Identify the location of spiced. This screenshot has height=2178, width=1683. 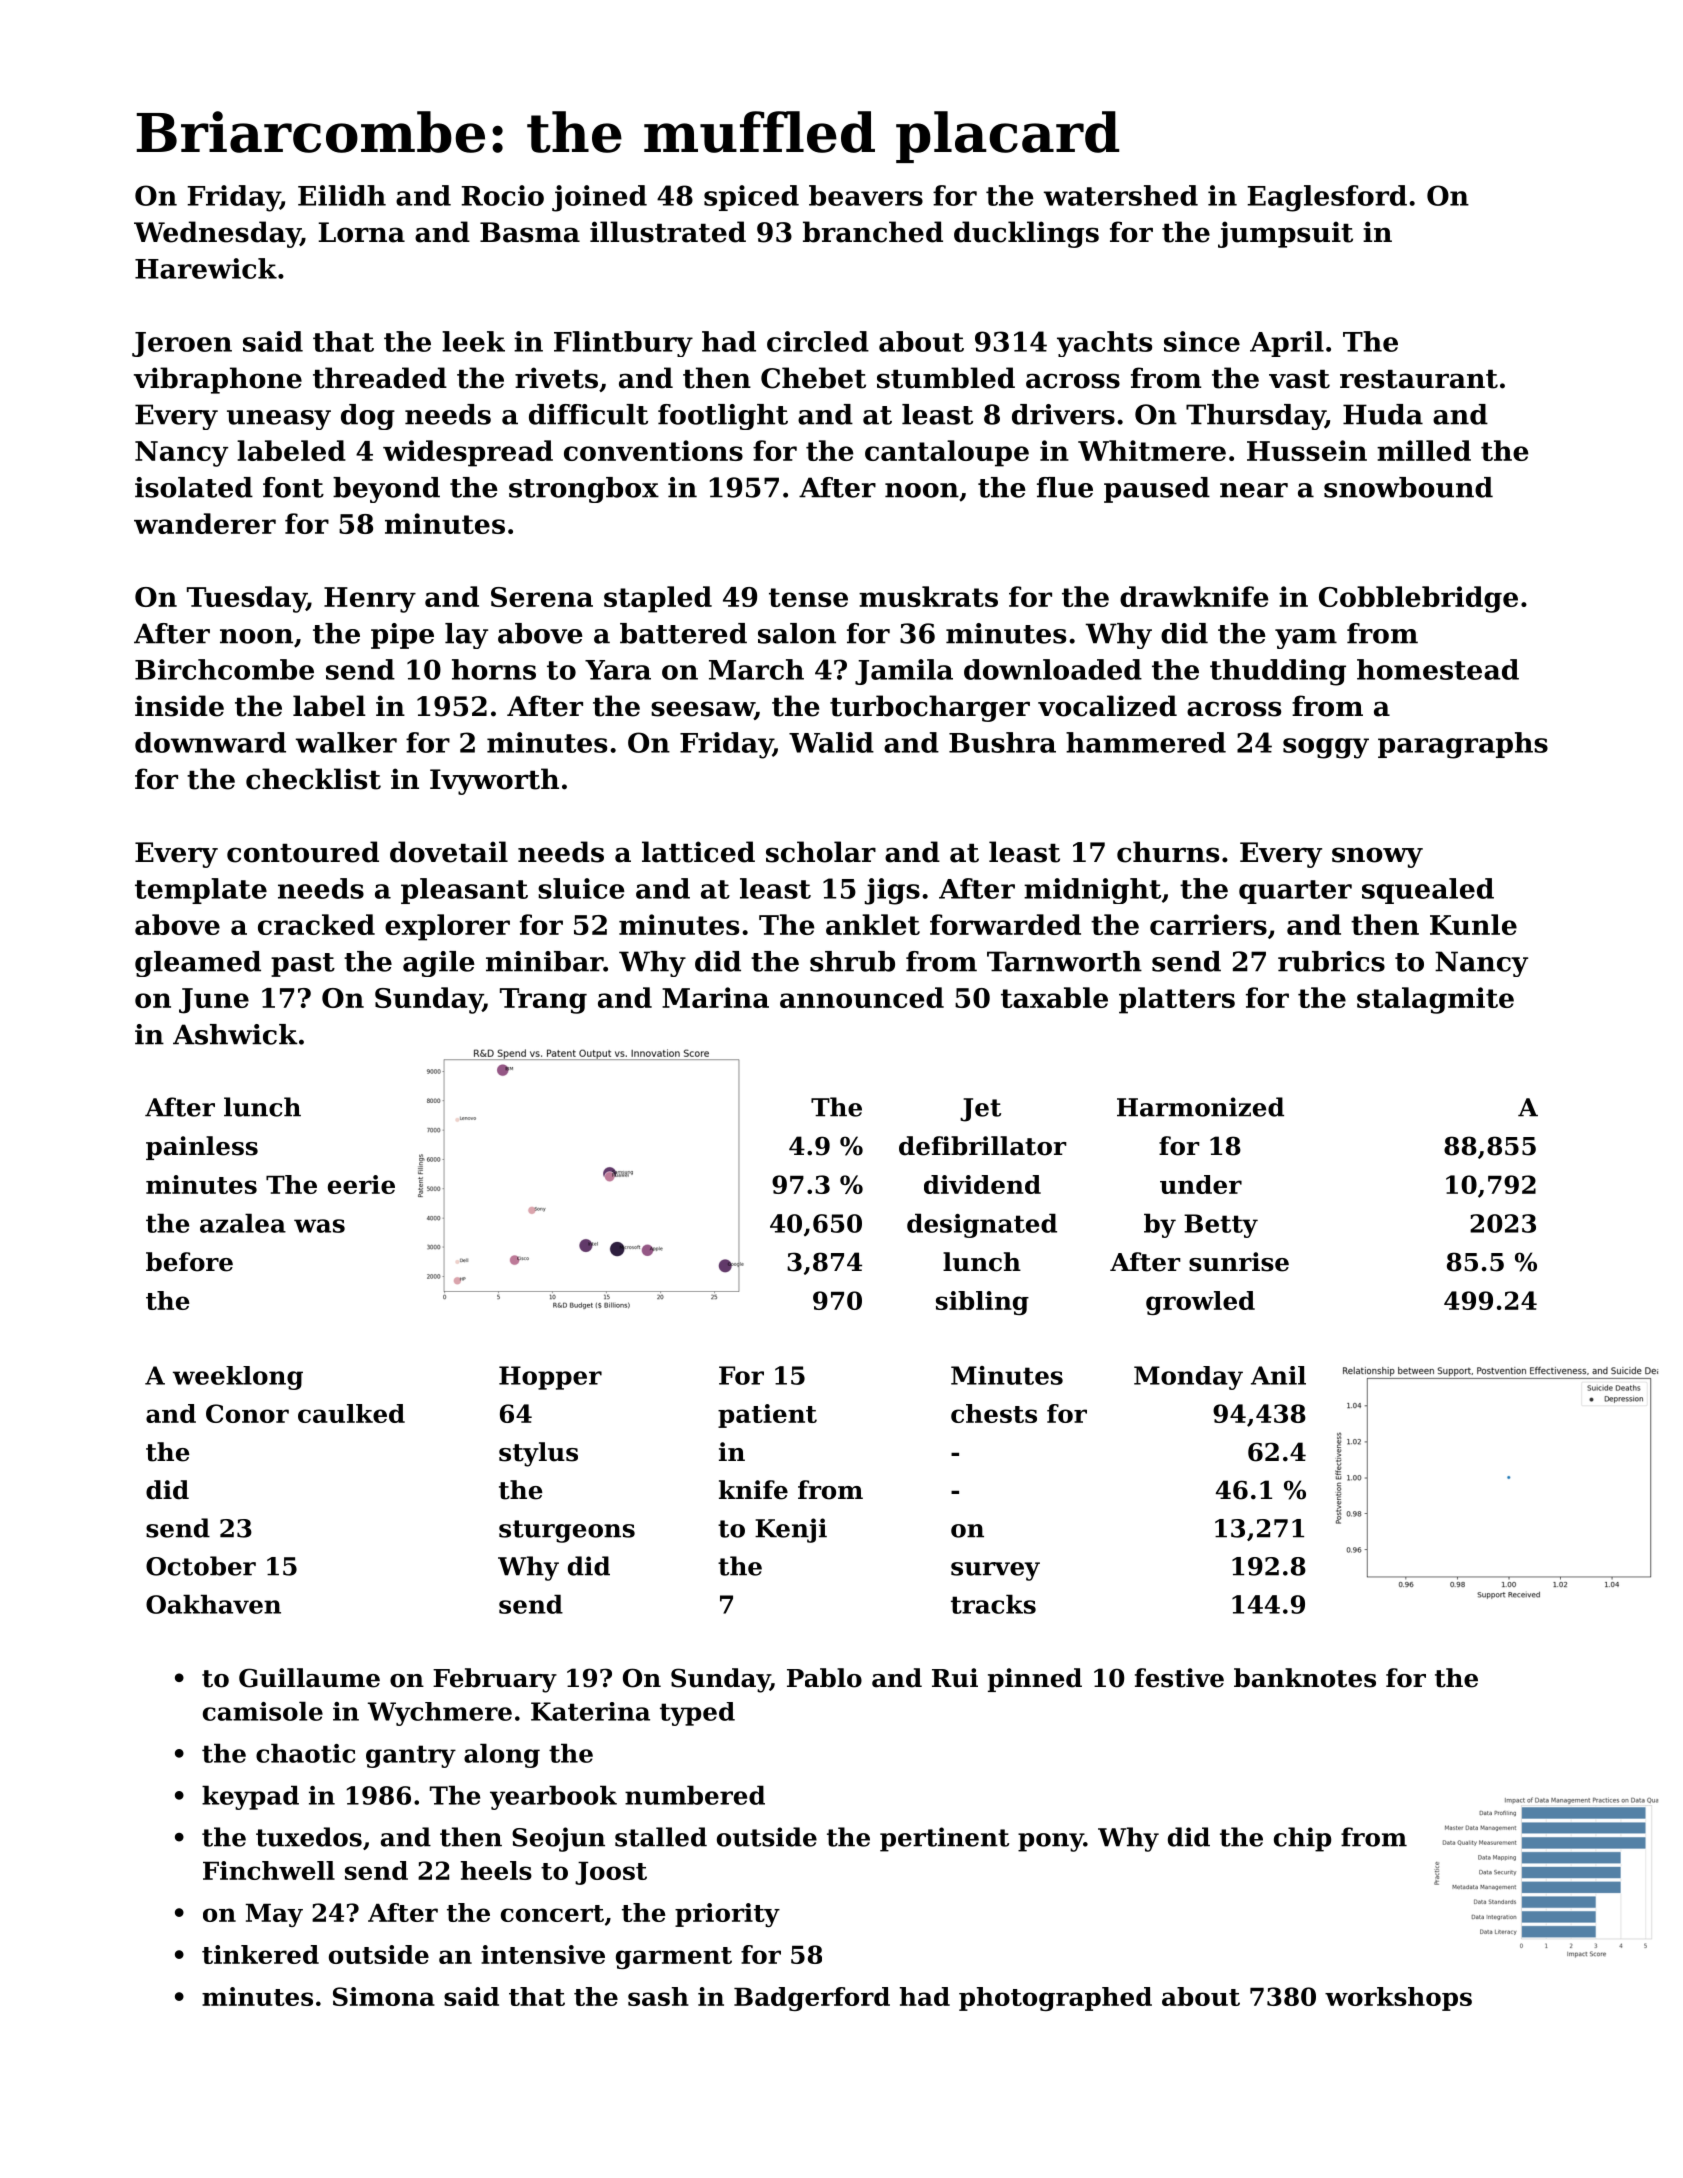
(751, 198).
